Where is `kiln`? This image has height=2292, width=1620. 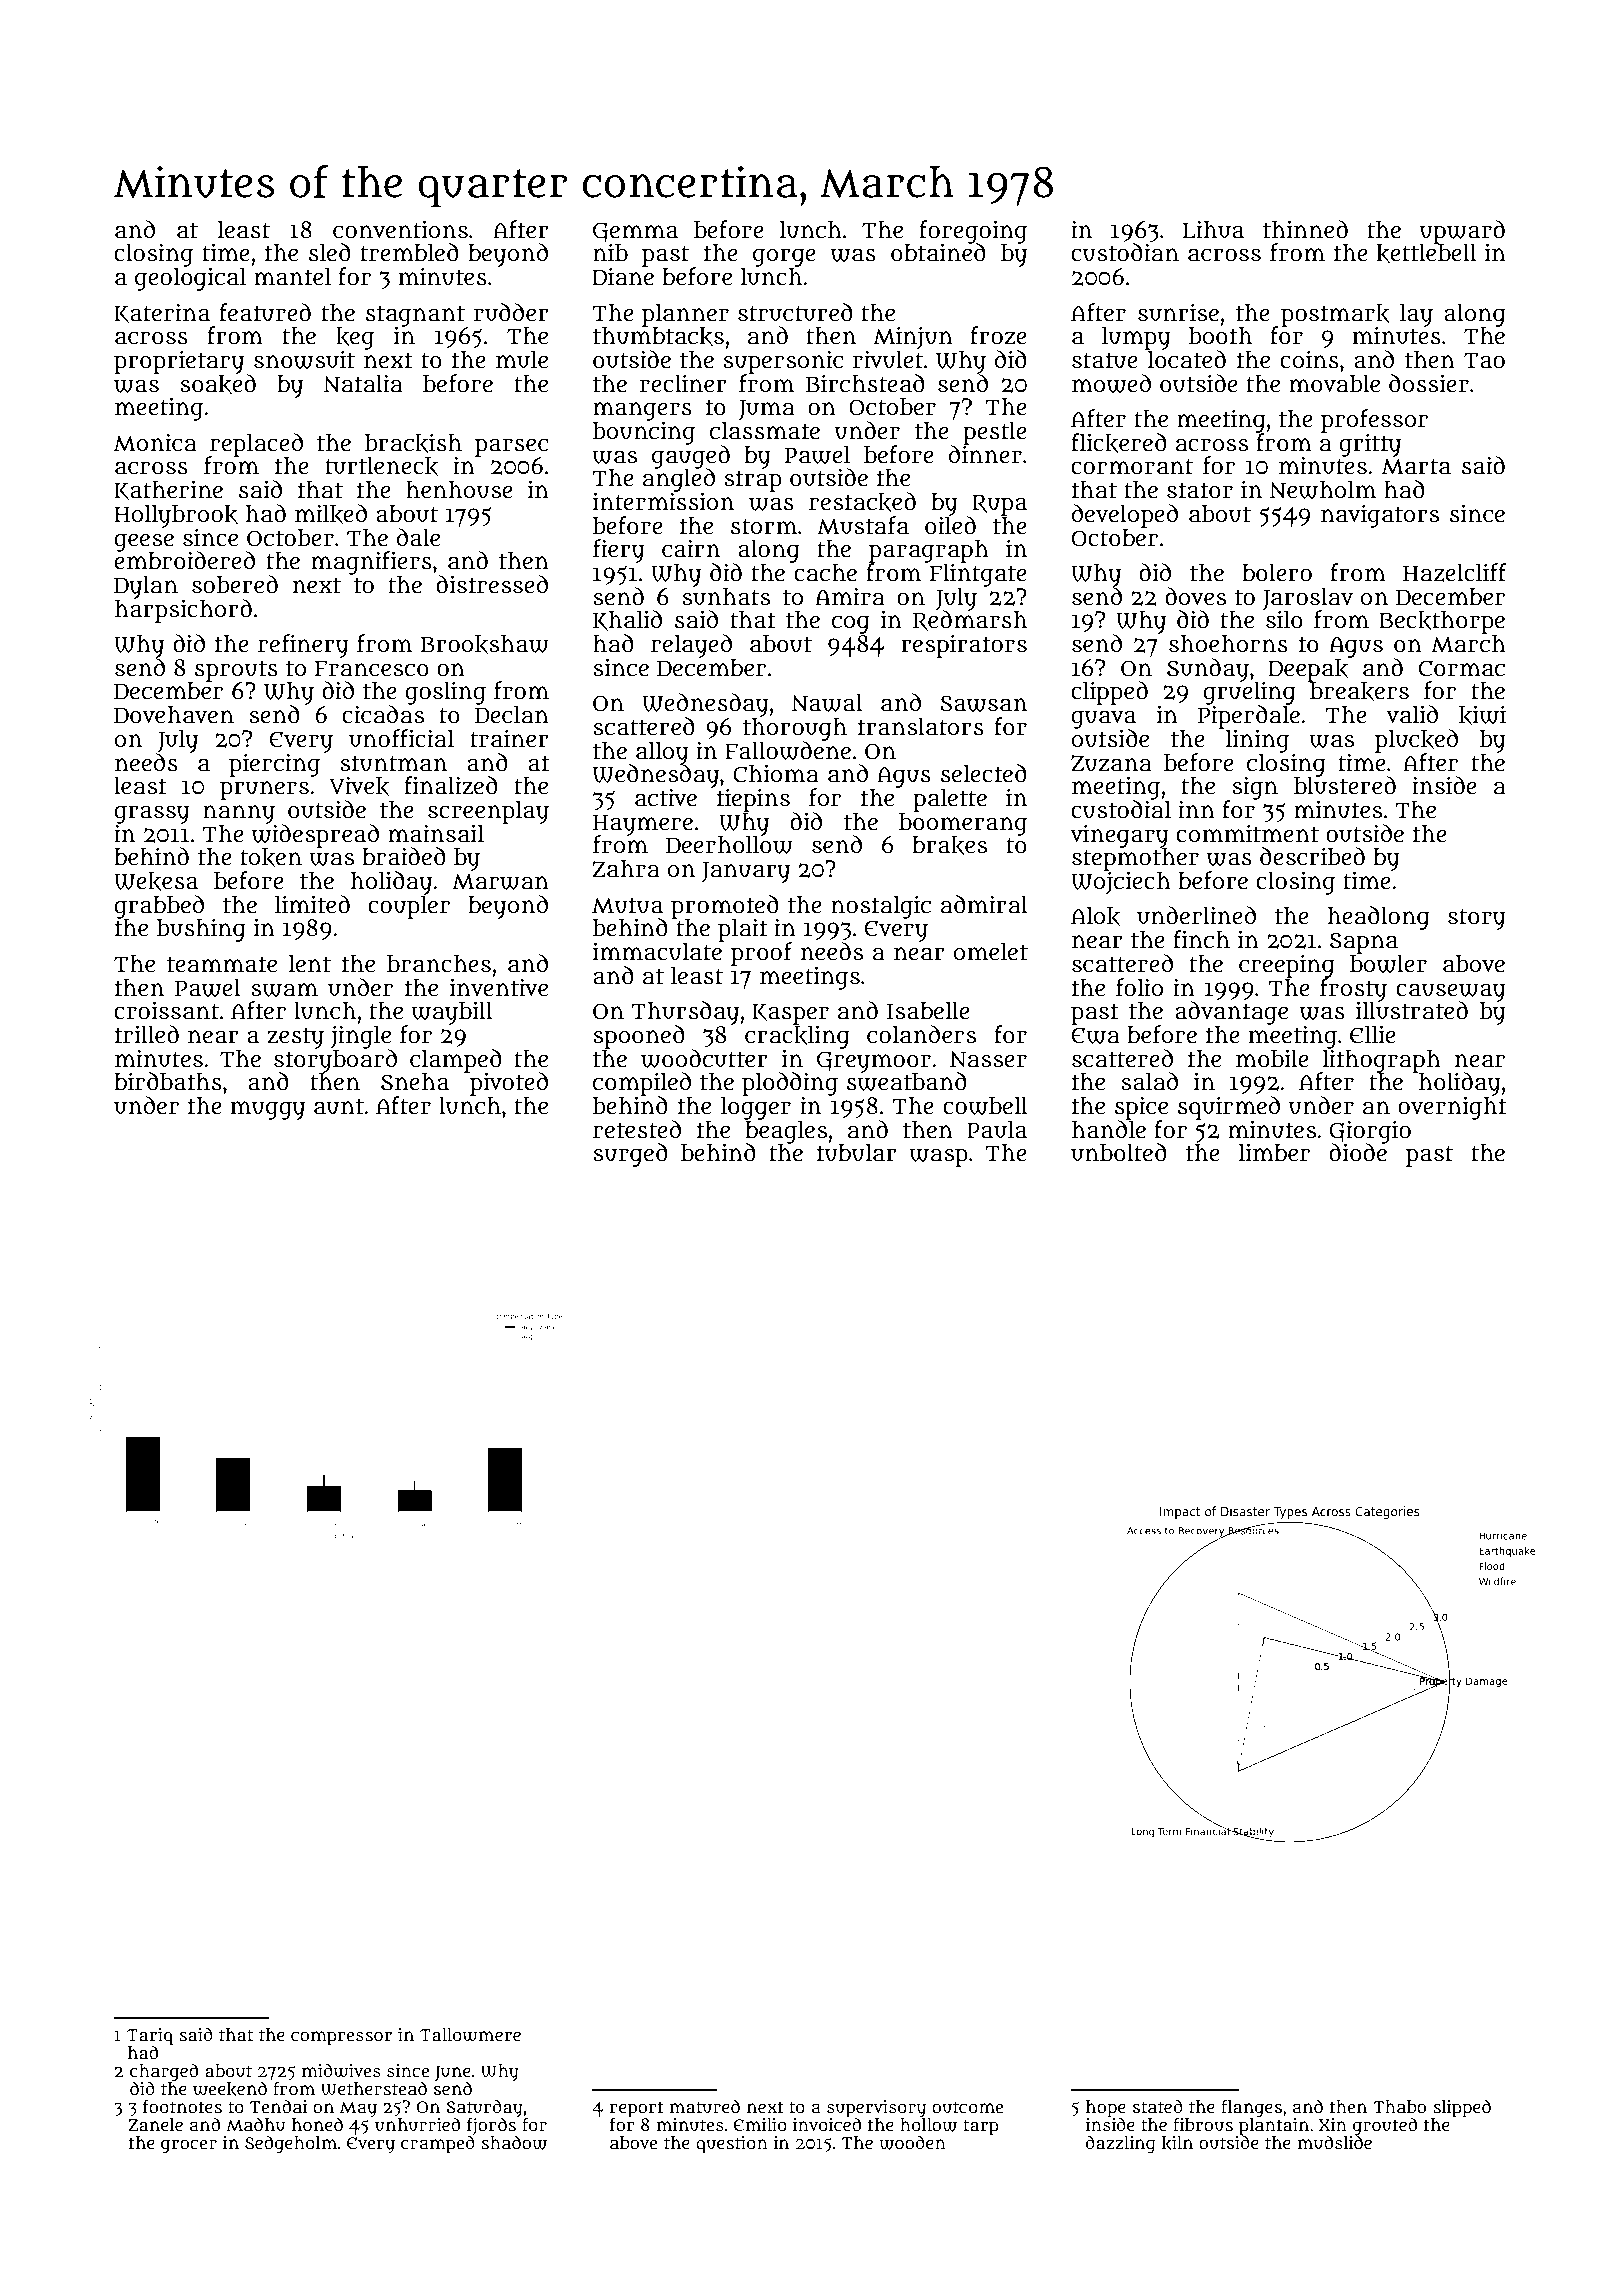
kiln is located at coordinates (1177, 2143).
